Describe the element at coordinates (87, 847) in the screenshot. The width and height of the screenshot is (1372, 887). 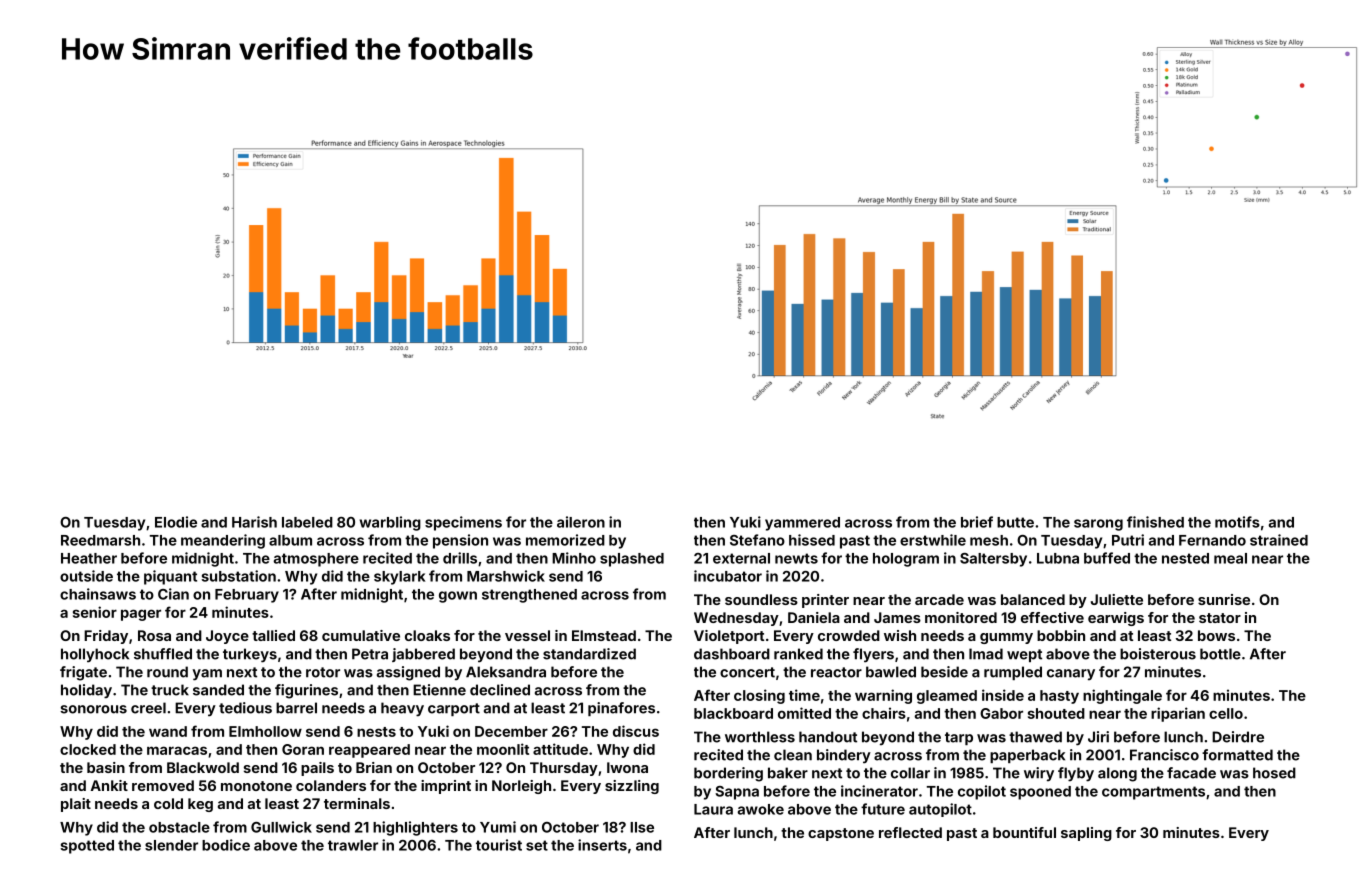
I see `spotted` at that location.
